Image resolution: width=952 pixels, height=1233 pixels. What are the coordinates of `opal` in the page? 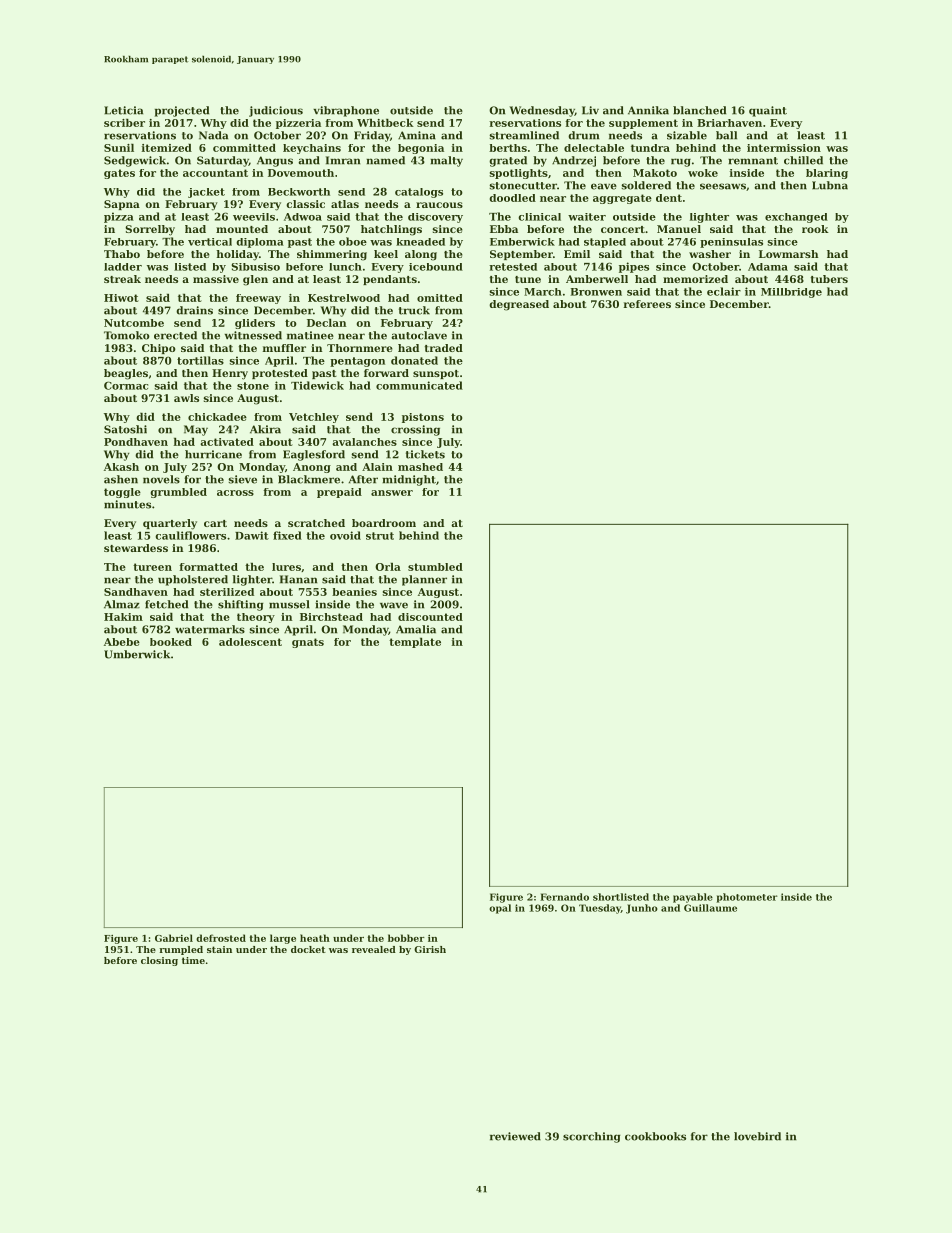 It's located at (500, 909).
